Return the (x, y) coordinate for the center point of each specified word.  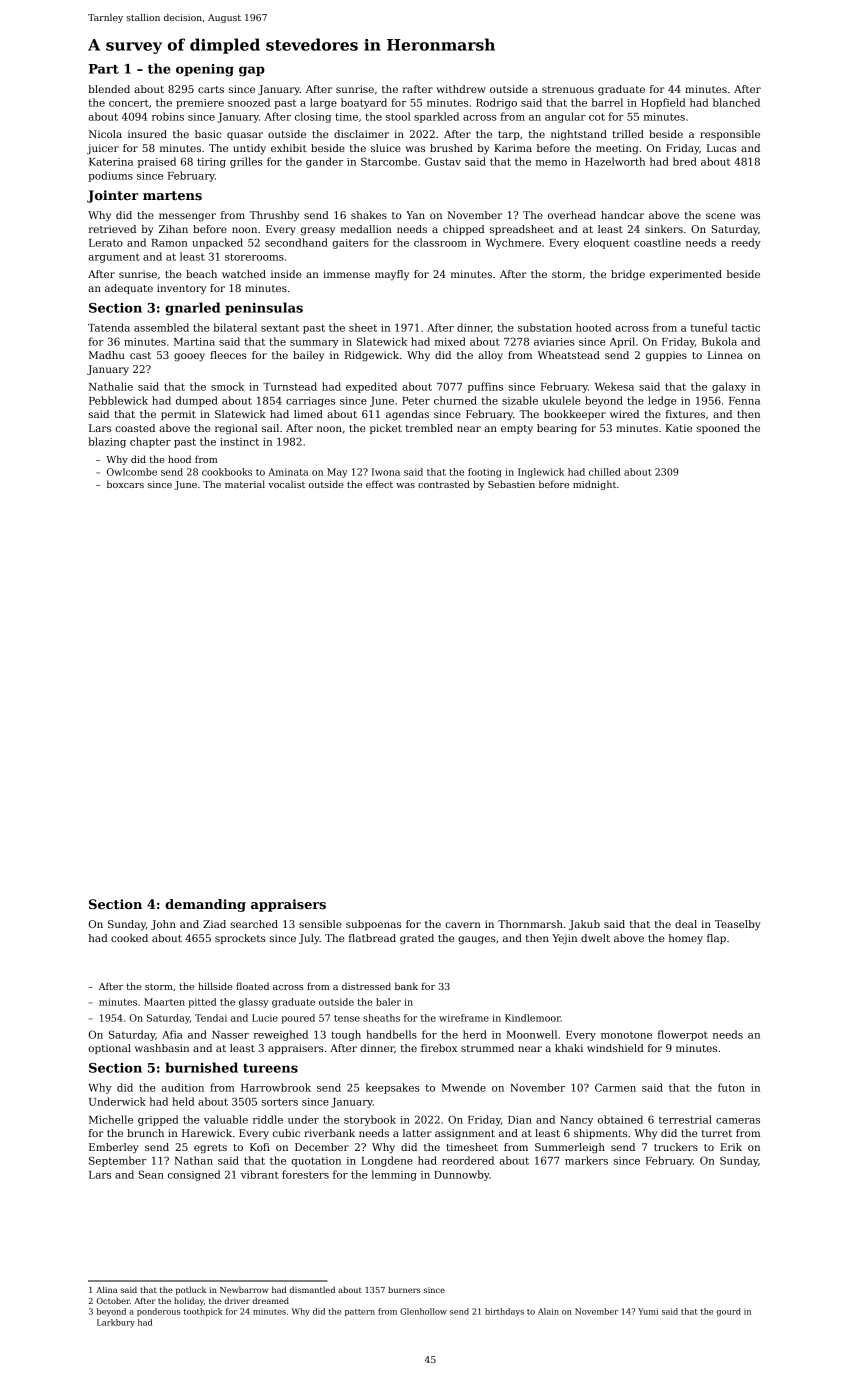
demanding (205, 905)
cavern (463, 925)
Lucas (722, 148)
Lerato (106, 243)
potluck (191, 1290)
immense (346, 274)
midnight (594, 485)
